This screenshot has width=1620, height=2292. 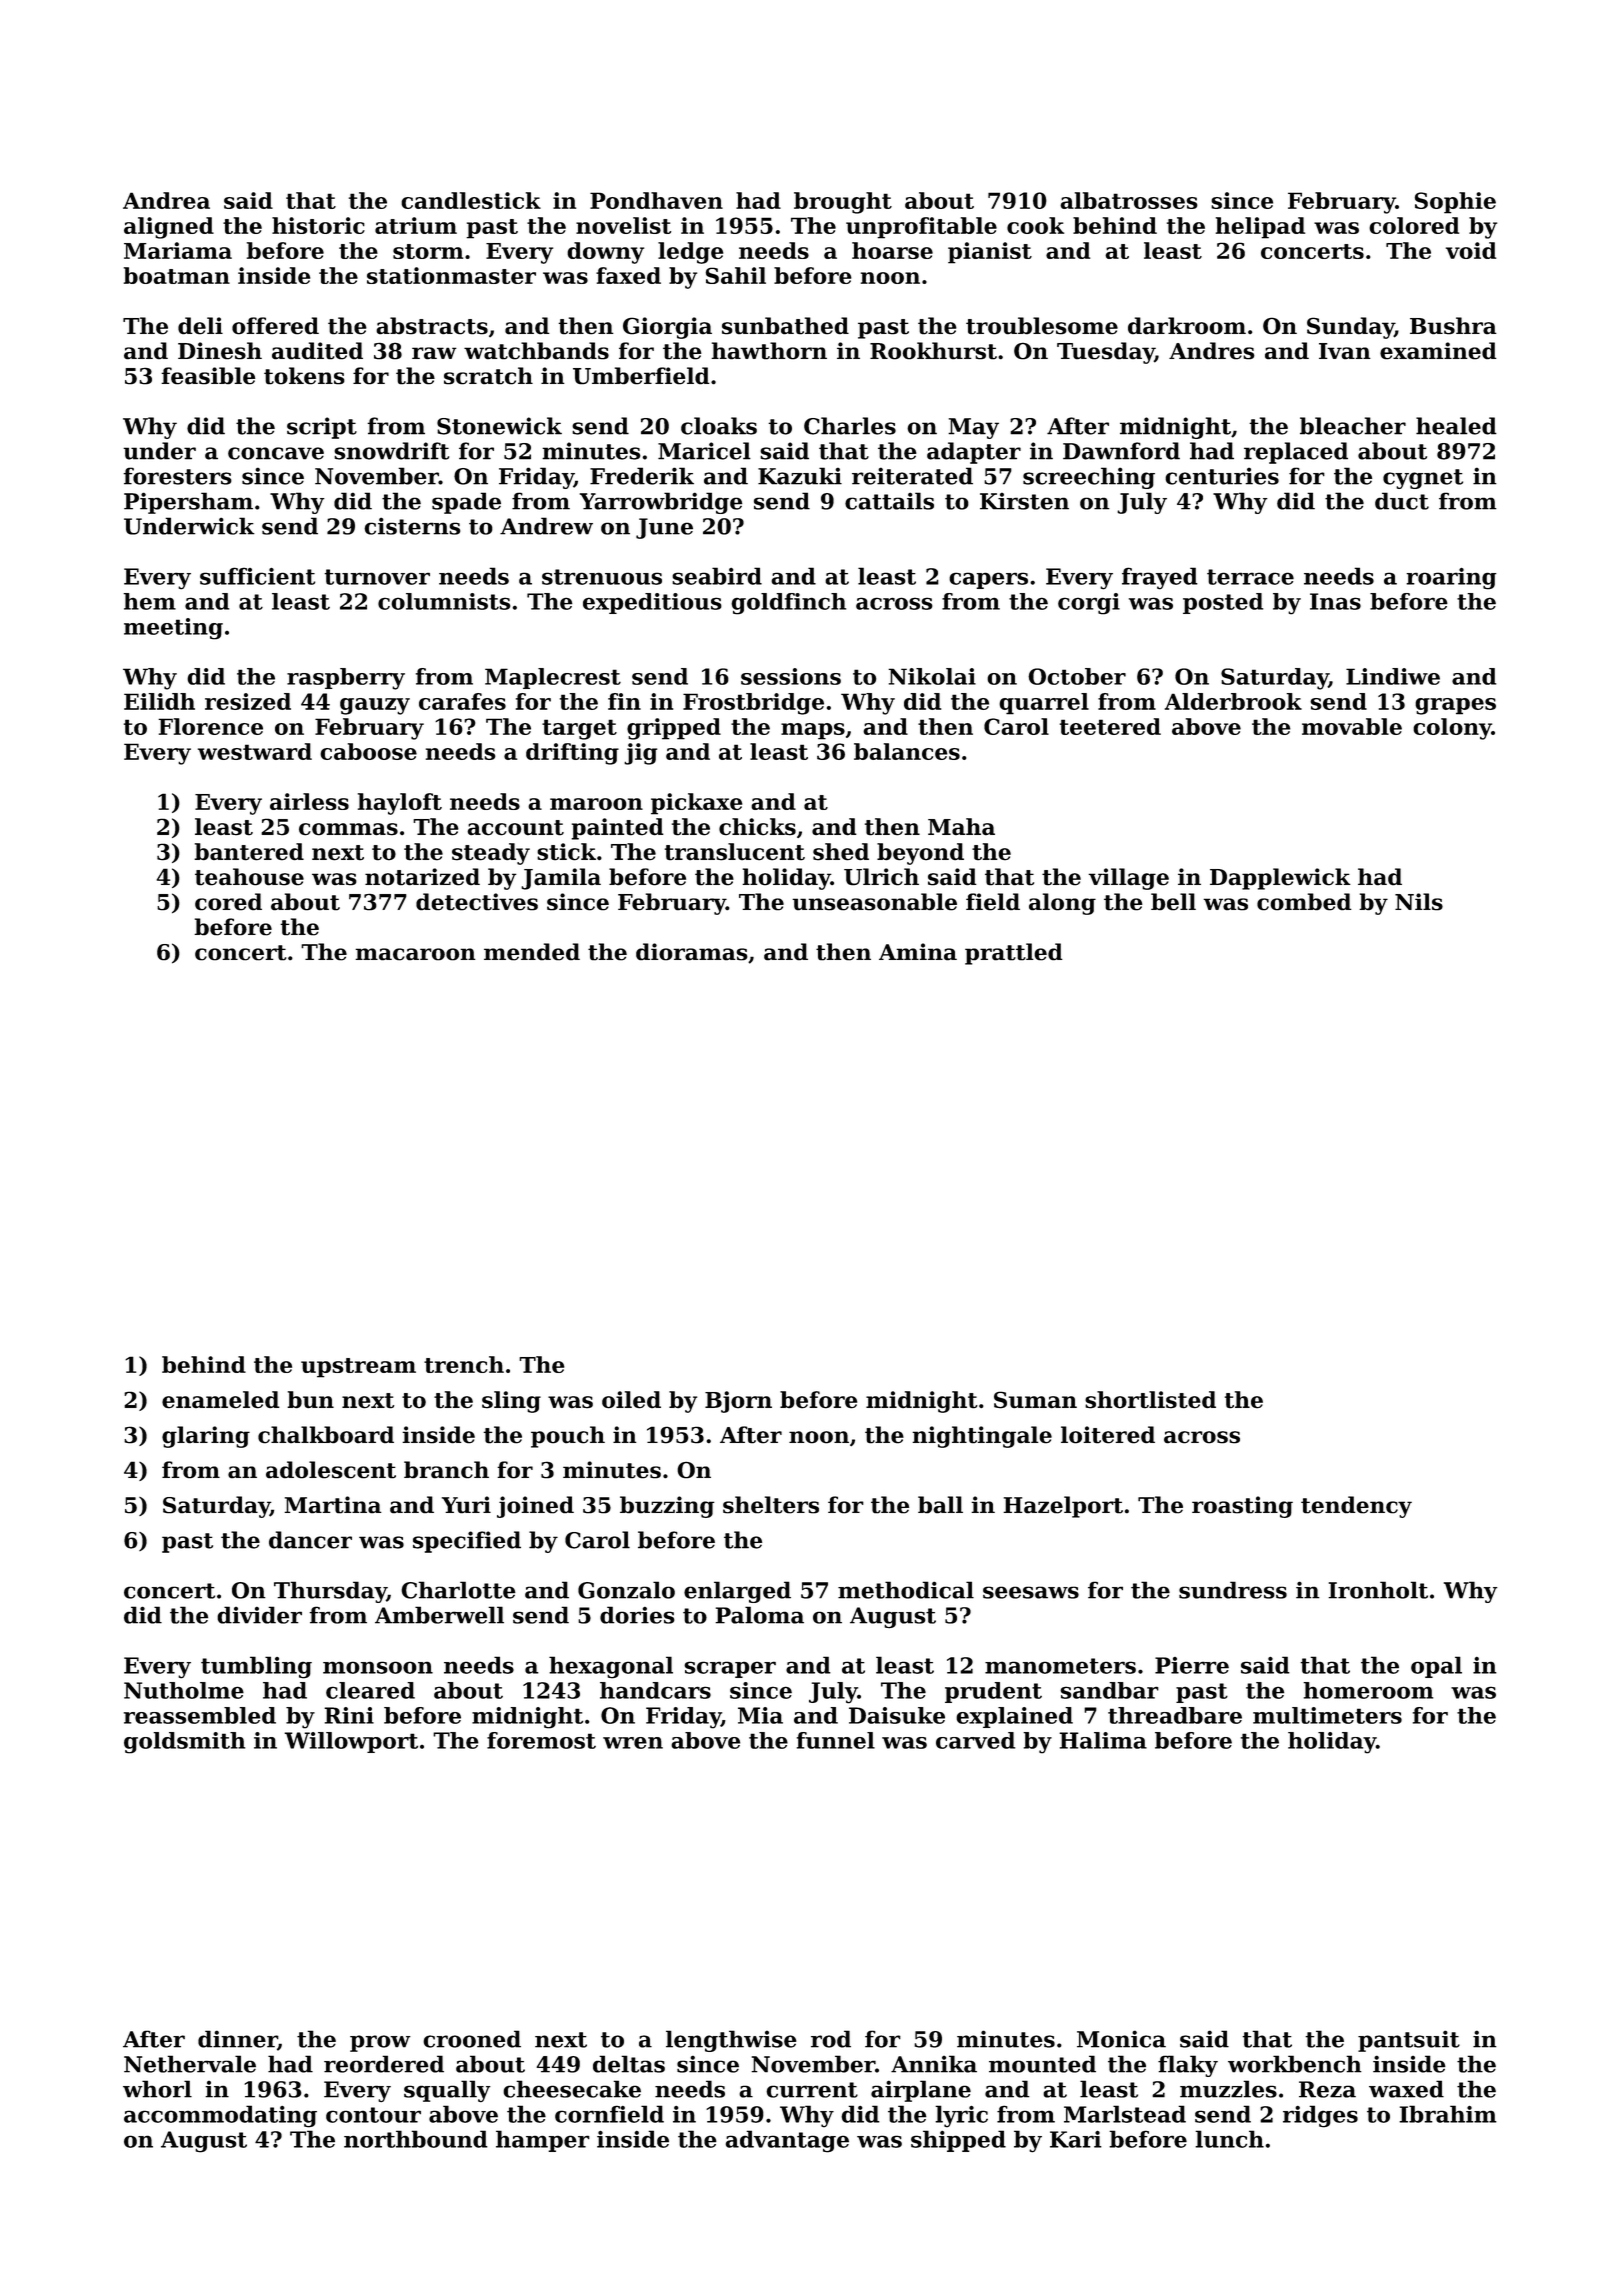 I want to click on screeching, so click(x=1089, y=478).
